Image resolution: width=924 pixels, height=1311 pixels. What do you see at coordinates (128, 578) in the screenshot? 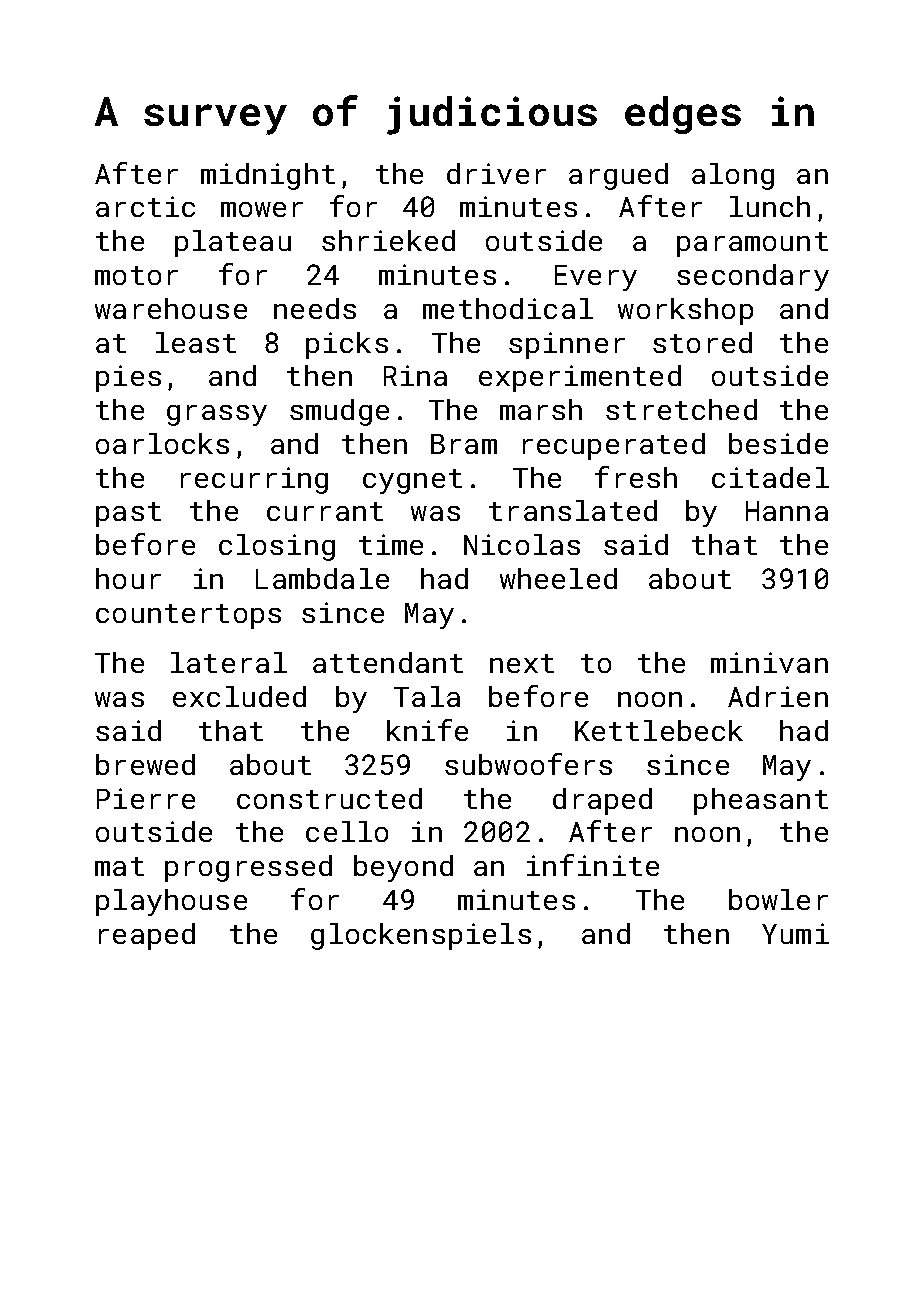
I see `hour` at bounding box center [128, 578].
